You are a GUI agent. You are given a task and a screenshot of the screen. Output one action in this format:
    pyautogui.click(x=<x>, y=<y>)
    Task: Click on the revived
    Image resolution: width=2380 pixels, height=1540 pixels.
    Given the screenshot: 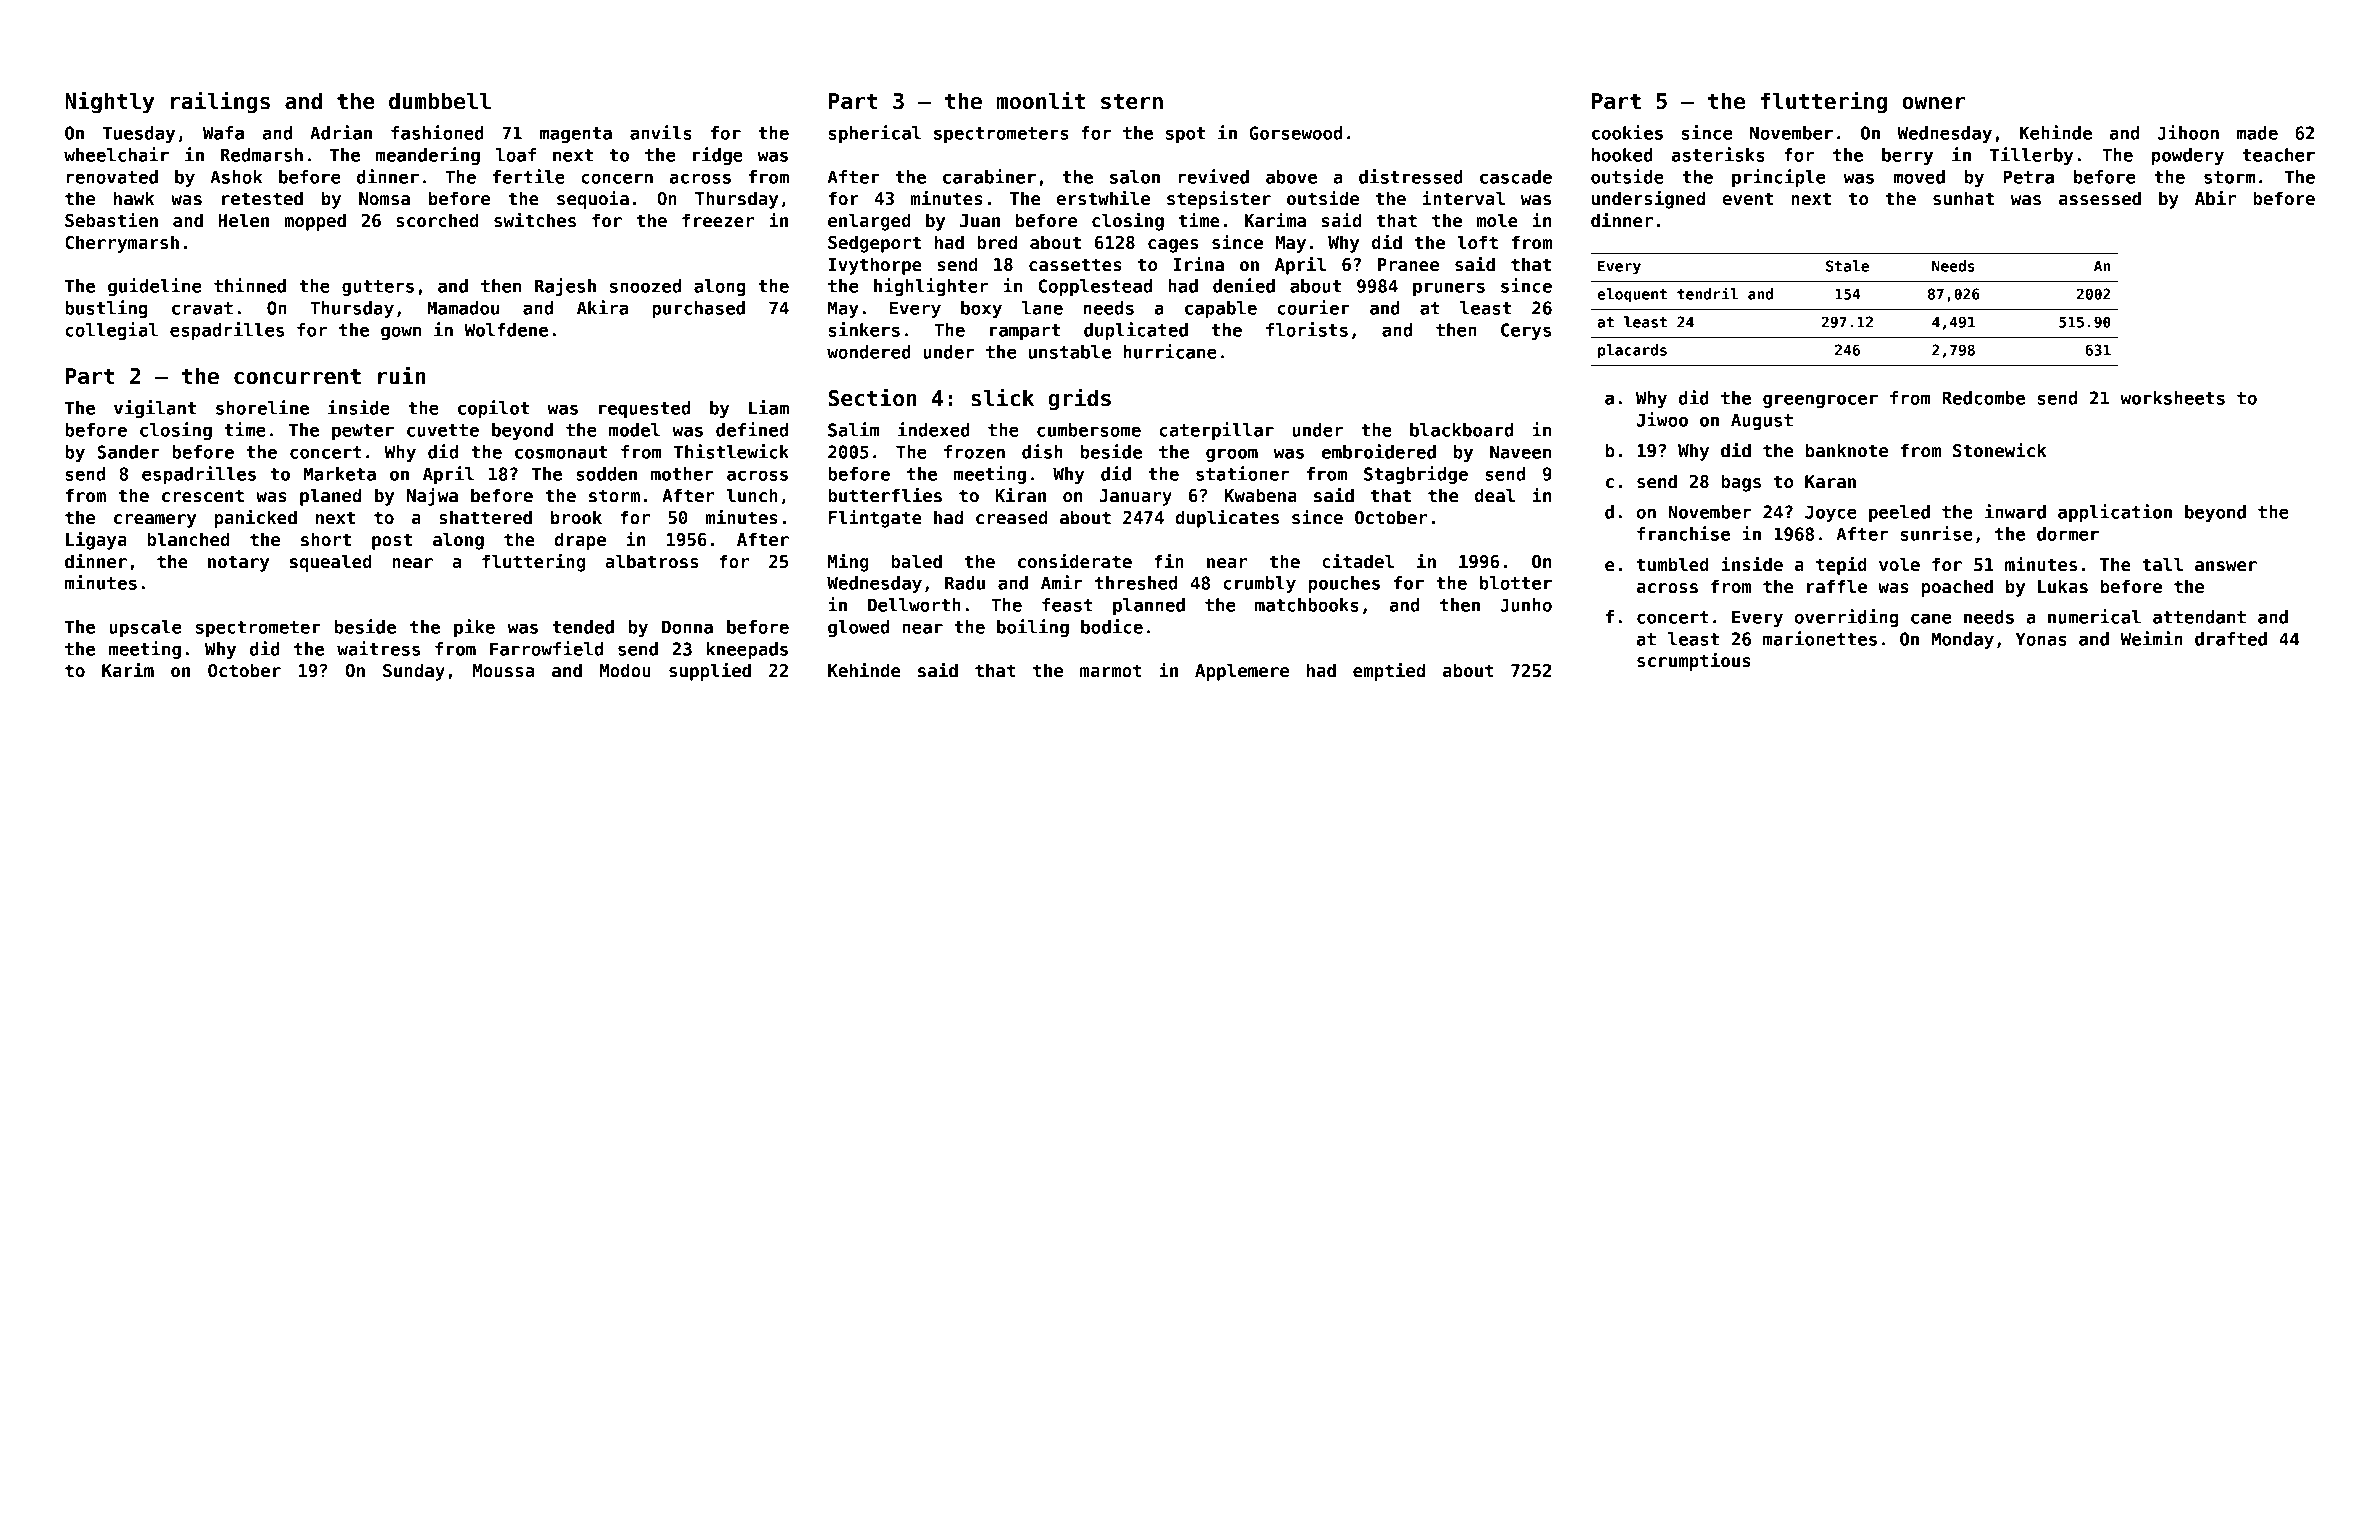 What is the action you would take?
    pyautogui.click(x=1214, y=176)
